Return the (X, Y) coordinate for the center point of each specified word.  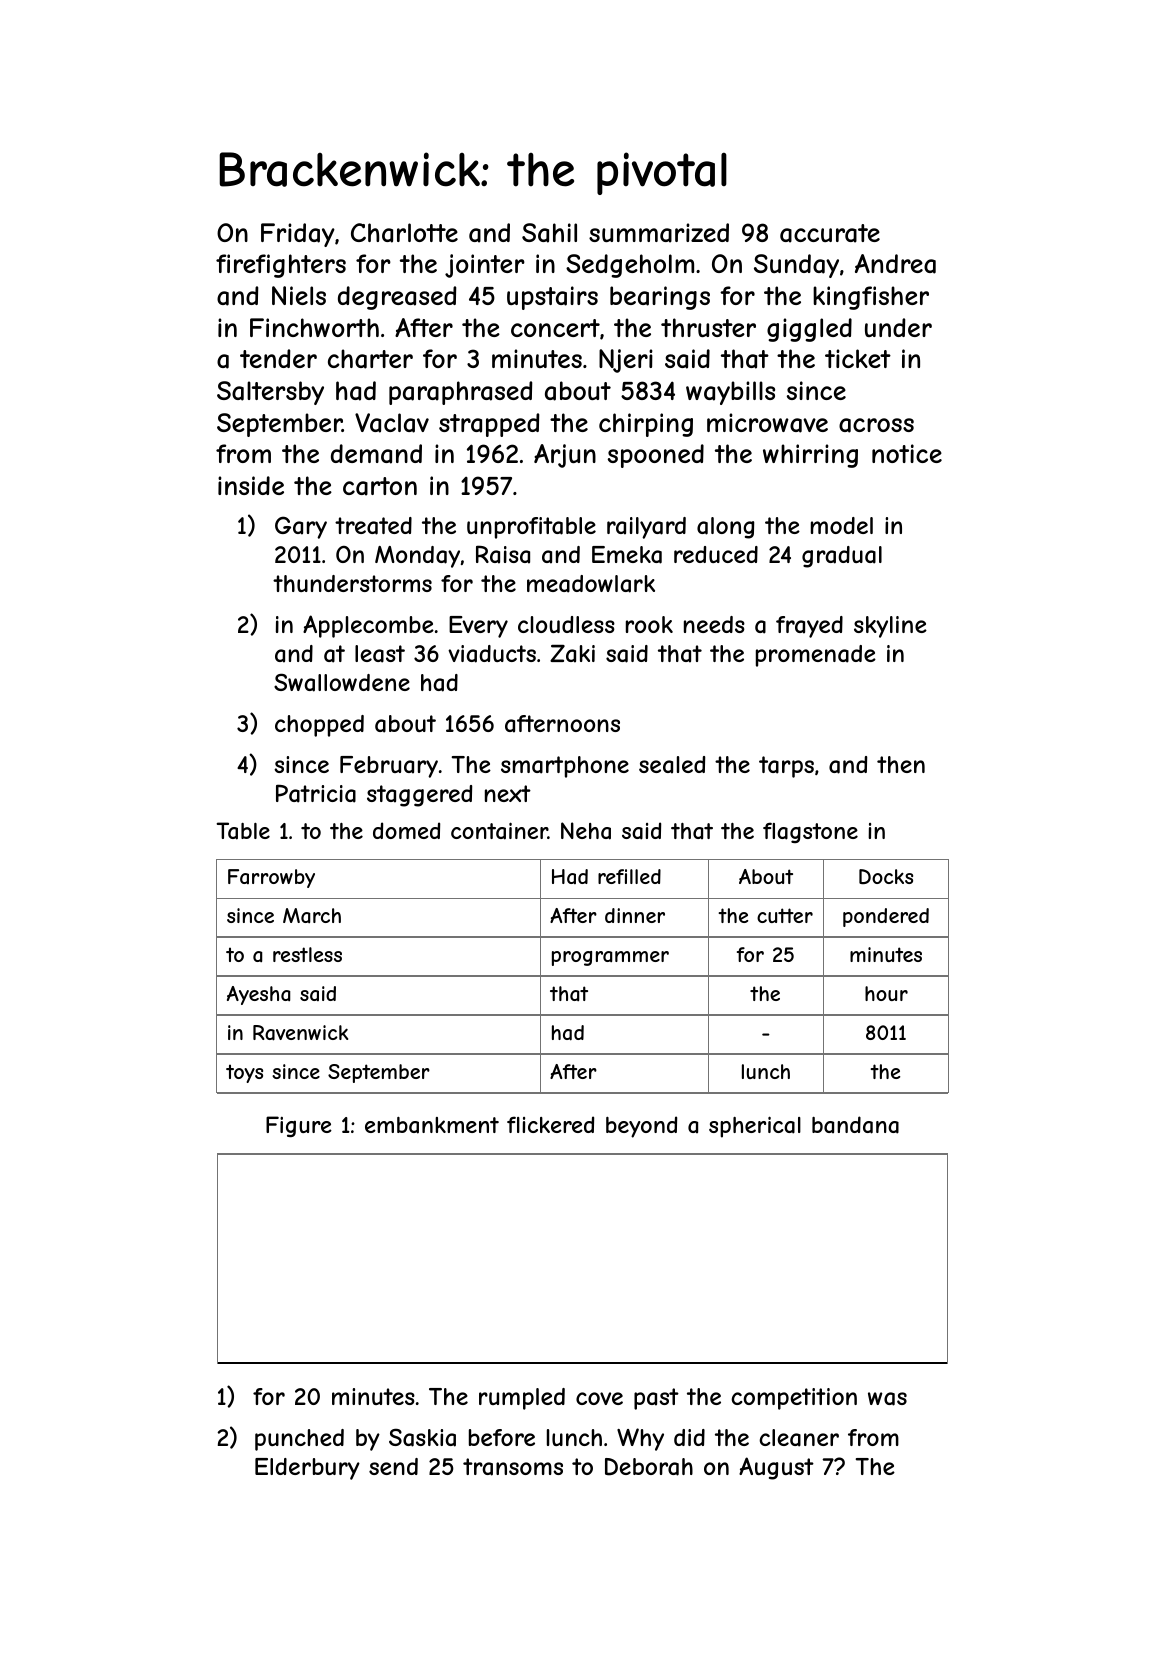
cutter (785, 915)
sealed (672, 765)
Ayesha (258, 995)
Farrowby (271, 878)
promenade (816, 656)
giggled (809, 330)
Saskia (422, 1437)
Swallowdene (342, 682)
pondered (886, 917)
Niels (299, 295)
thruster (708, 327)
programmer (610, 958)
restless (307, 954)
